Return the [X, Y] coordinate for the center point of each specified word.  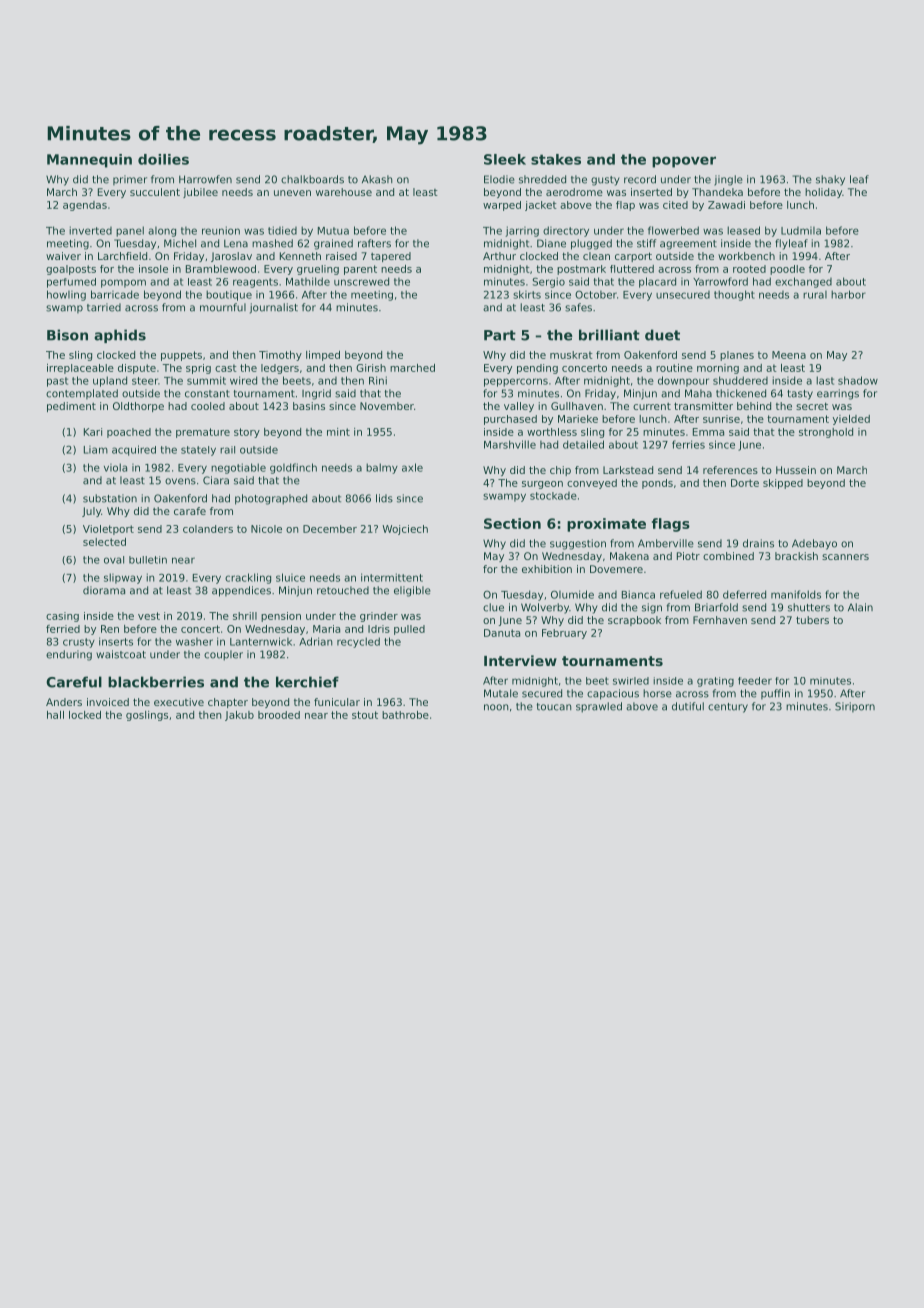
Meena [789, 355]
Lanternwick [261, 641]
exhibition [547, 569]
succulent [155, 192]
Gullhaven [577, 406]
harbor [848, 294]
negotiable [238, 468]
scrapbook [634, 621]
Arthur [499, 256]
